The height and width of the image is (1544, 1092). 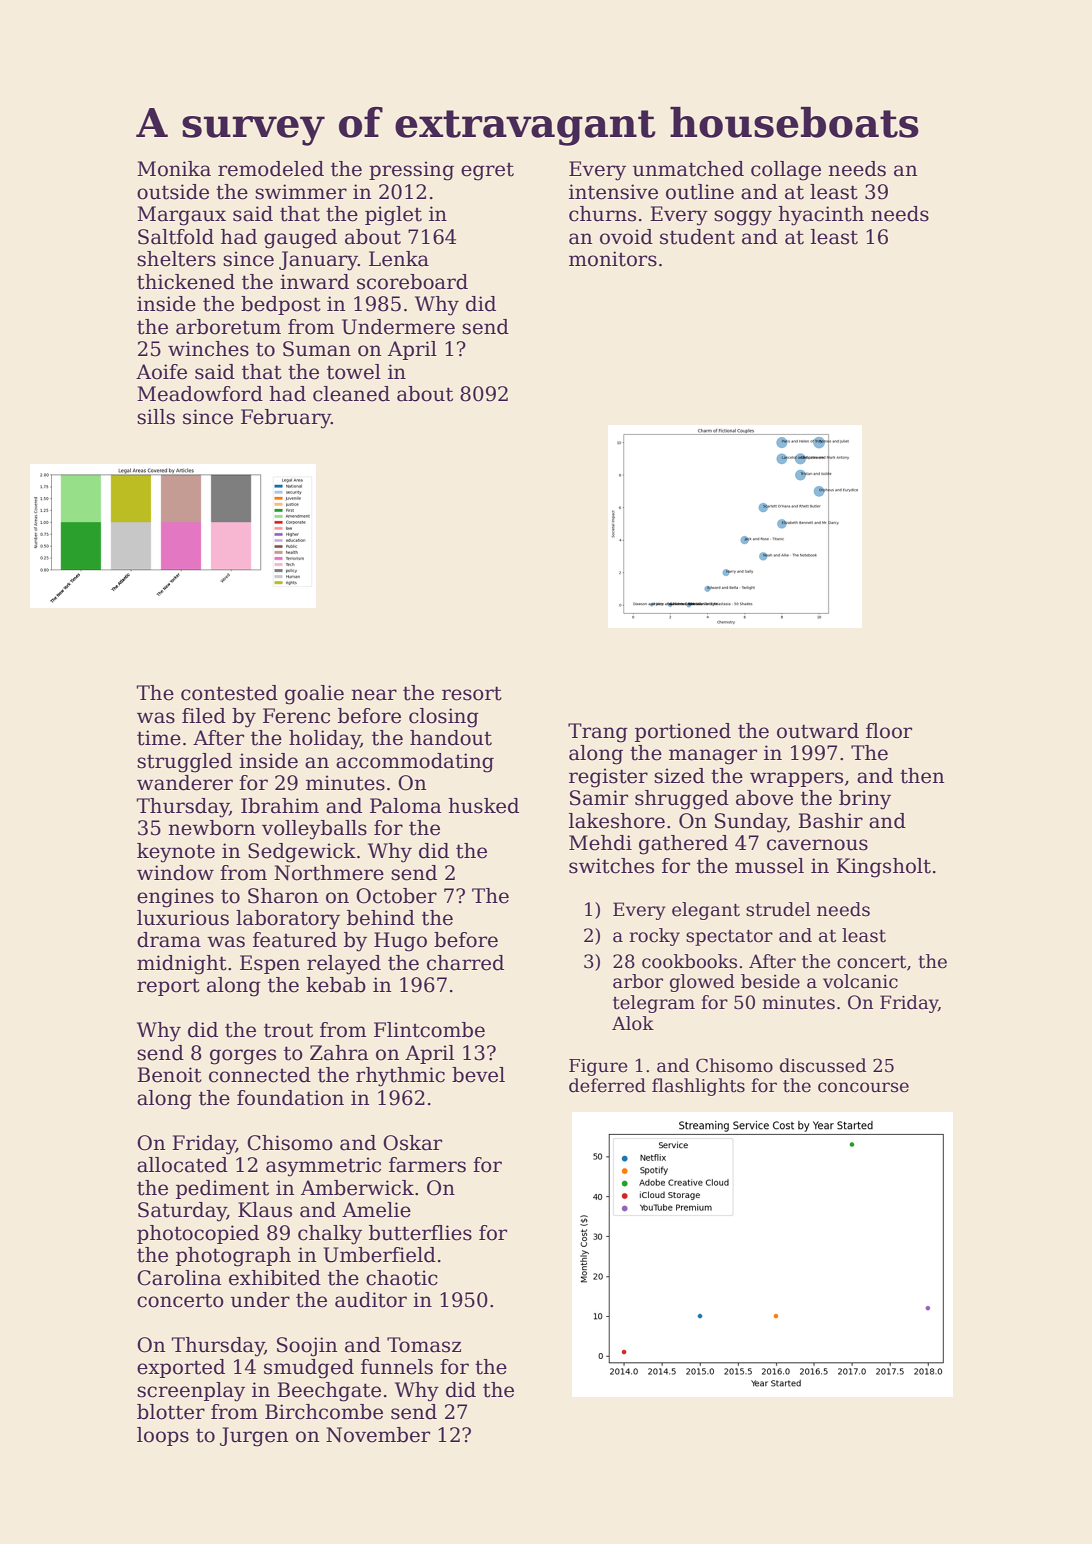 I want to click on Sharon, so click(x=283, y=896).
